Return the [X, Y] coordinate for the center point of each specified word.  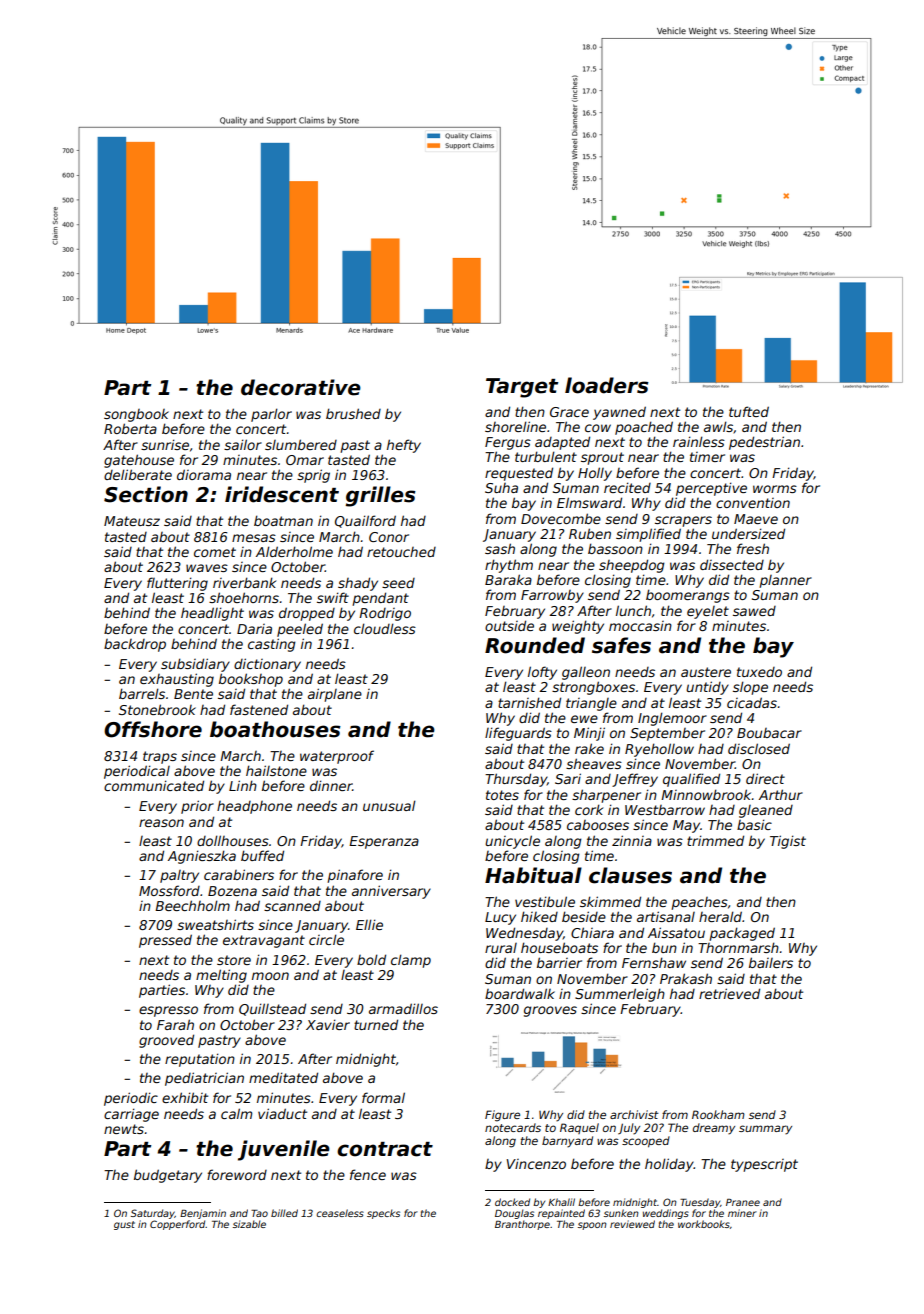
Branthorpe [522, 1225]
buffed [262, 855]
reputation [200, 1060]
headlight [212, 614]
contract [385, 1149]
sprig [313, 476]
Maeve [756, 519]
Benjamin [203, 1214]
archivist [634, 1114]
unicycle [512, 842]
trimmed [715, 840]
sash [500, 548]
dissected [732, 564]
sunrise [165, 444]
